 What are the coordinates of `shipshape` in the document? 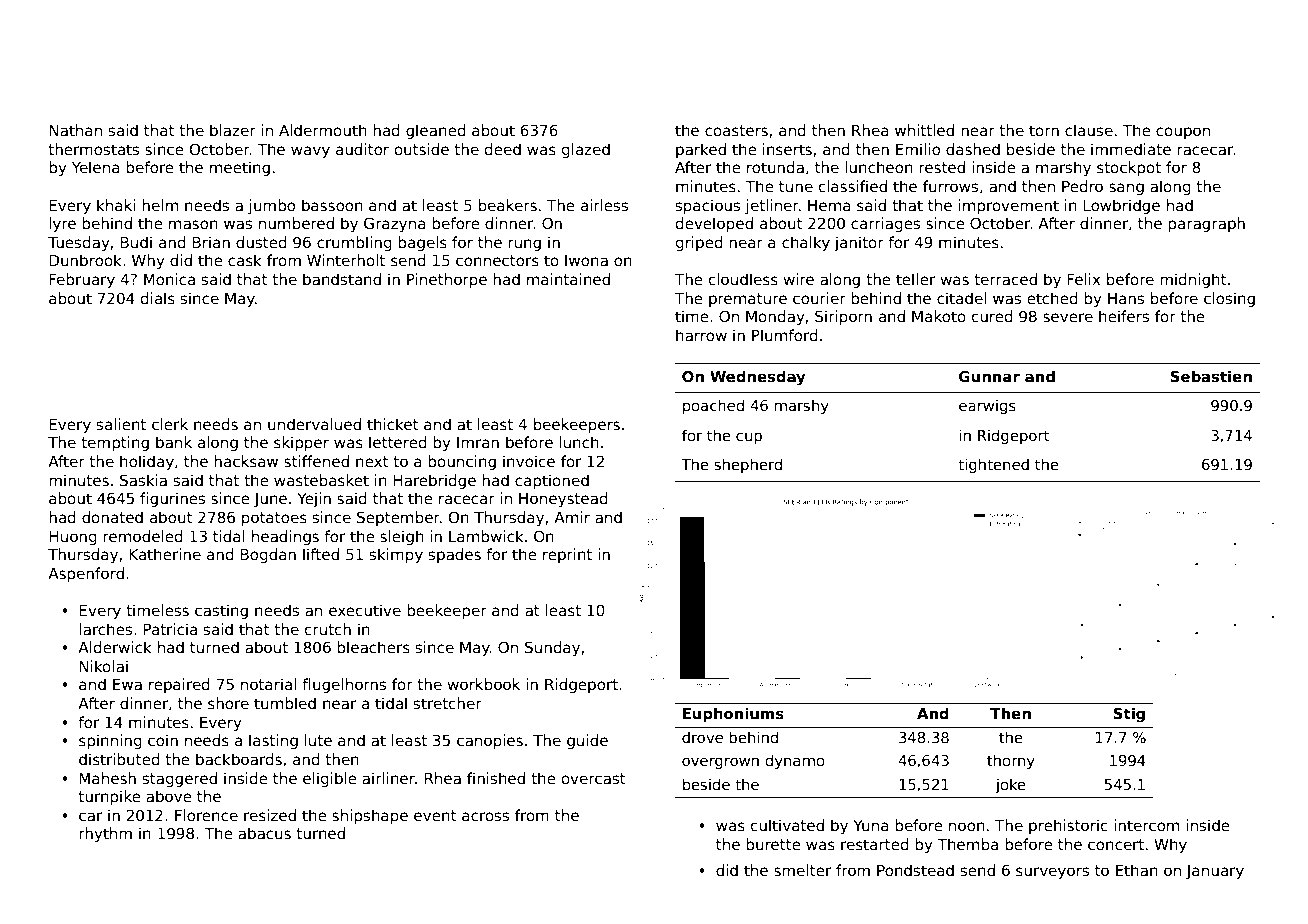 It's located at (370, 816).
